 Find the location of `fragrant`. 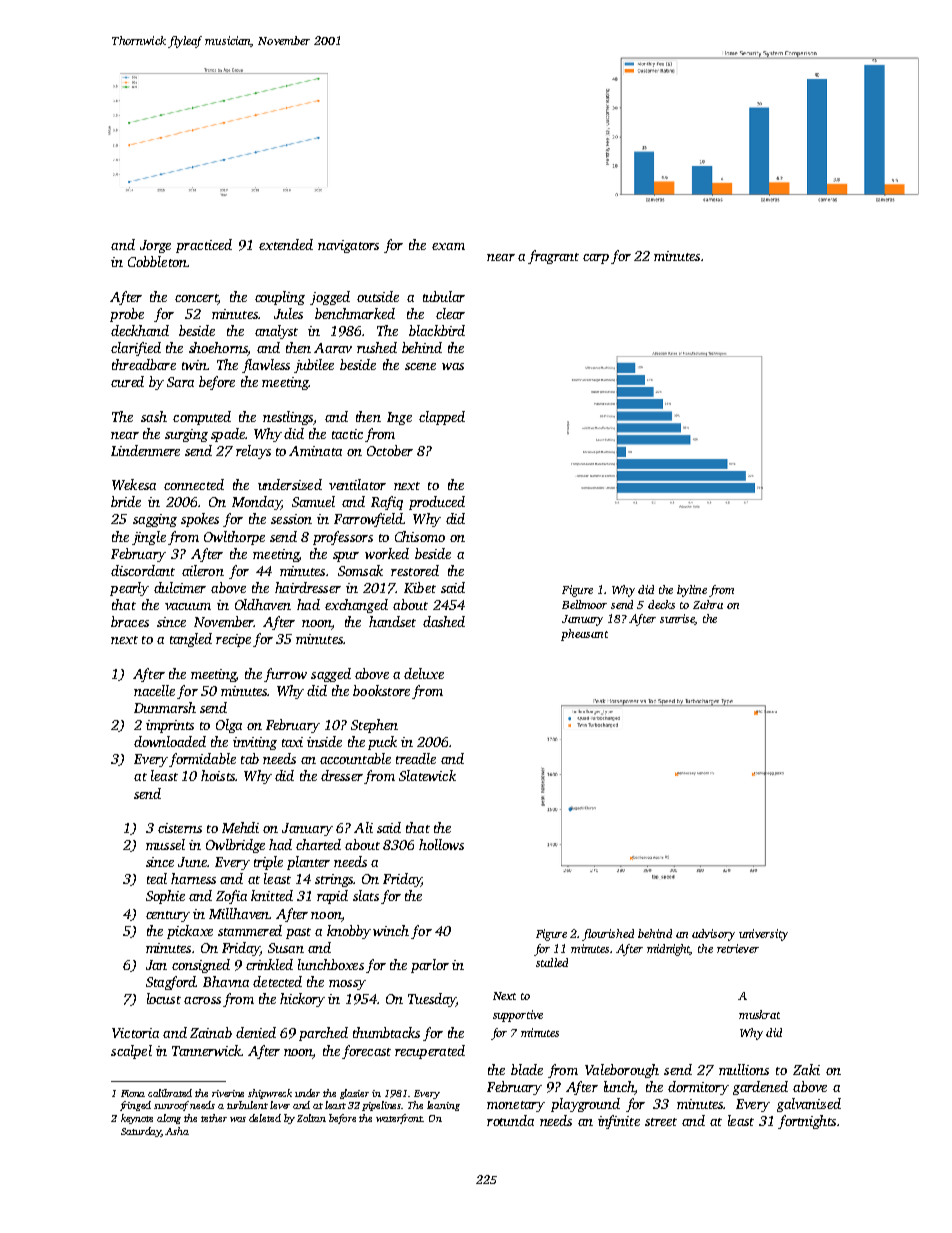

fragrant is located at coordinates (553, 257).
